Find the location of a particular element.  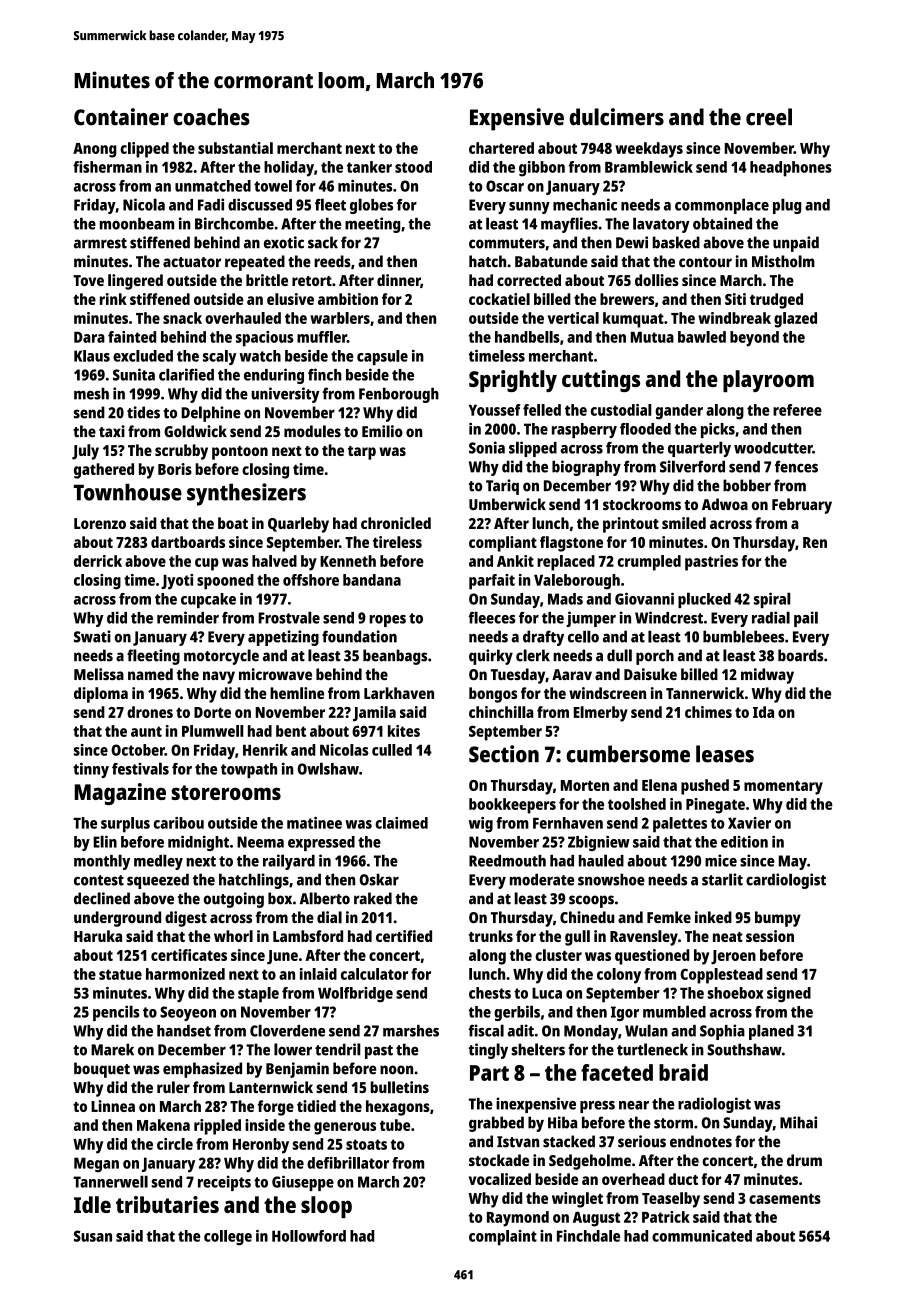

complaint is located at coordinates (503, 1238).
